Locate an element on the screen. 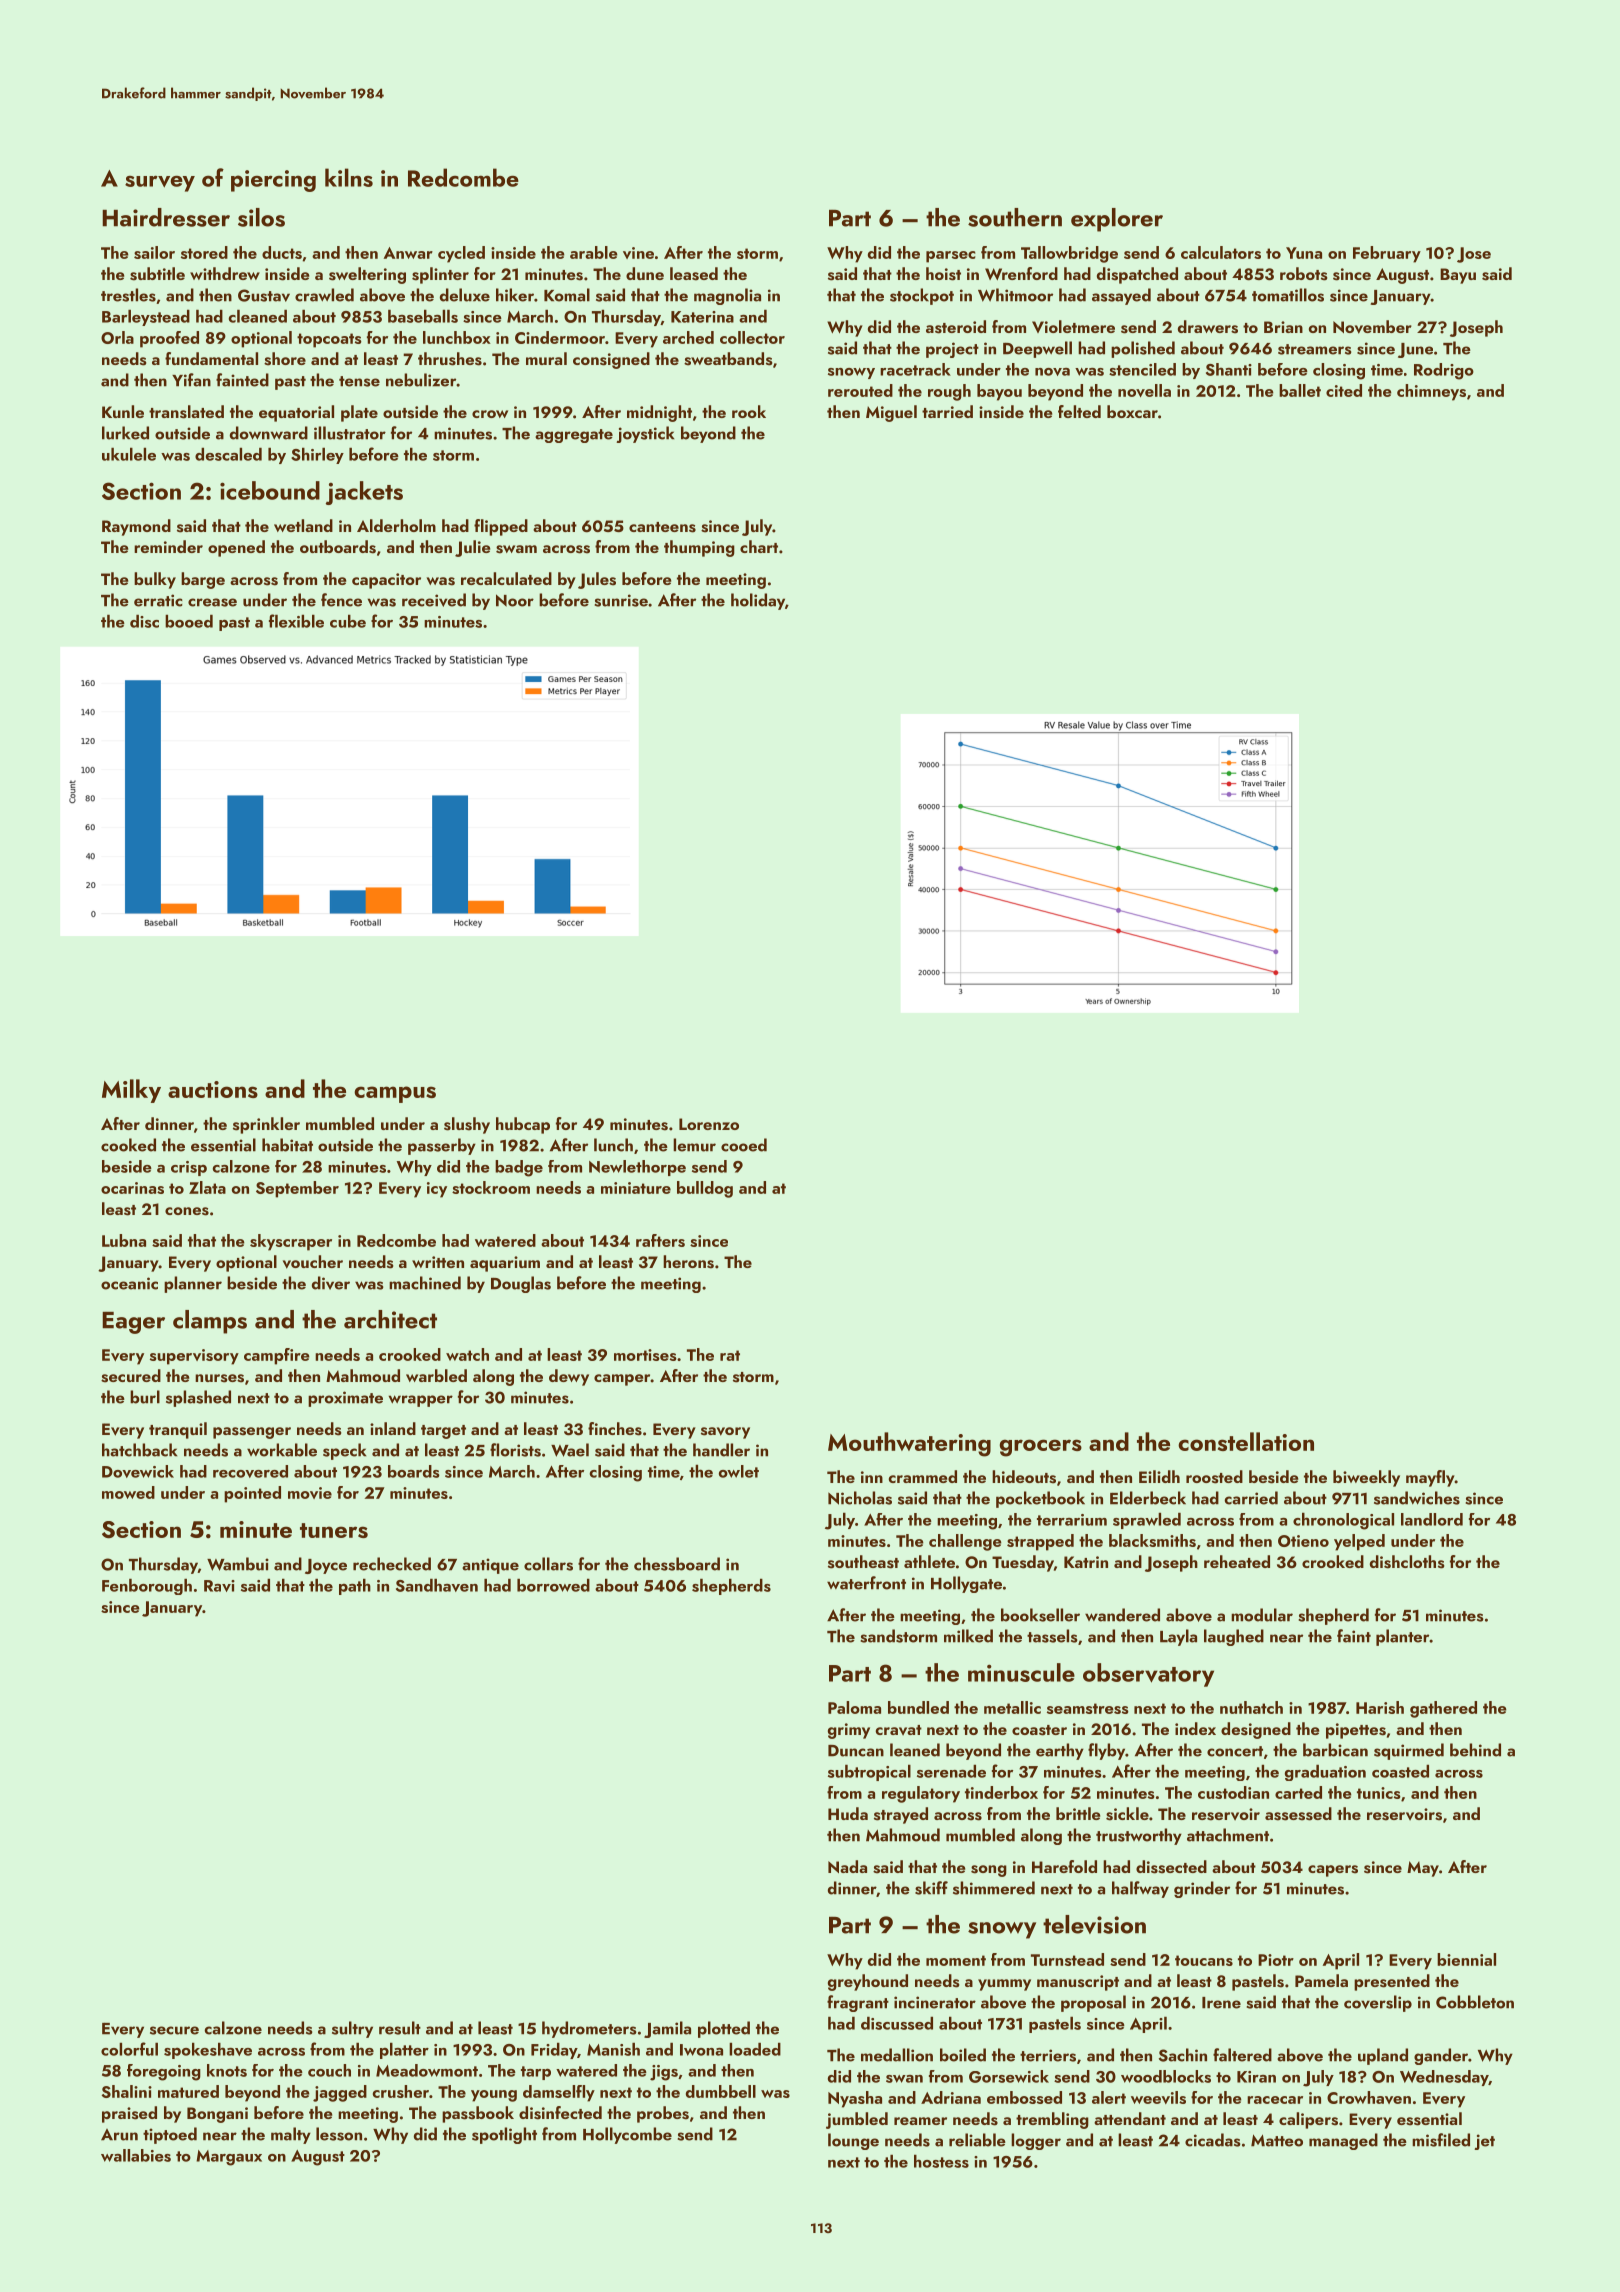 The width and height of the screenshot is (1620, 2292). tarried is located at coordinates (947, 411).
